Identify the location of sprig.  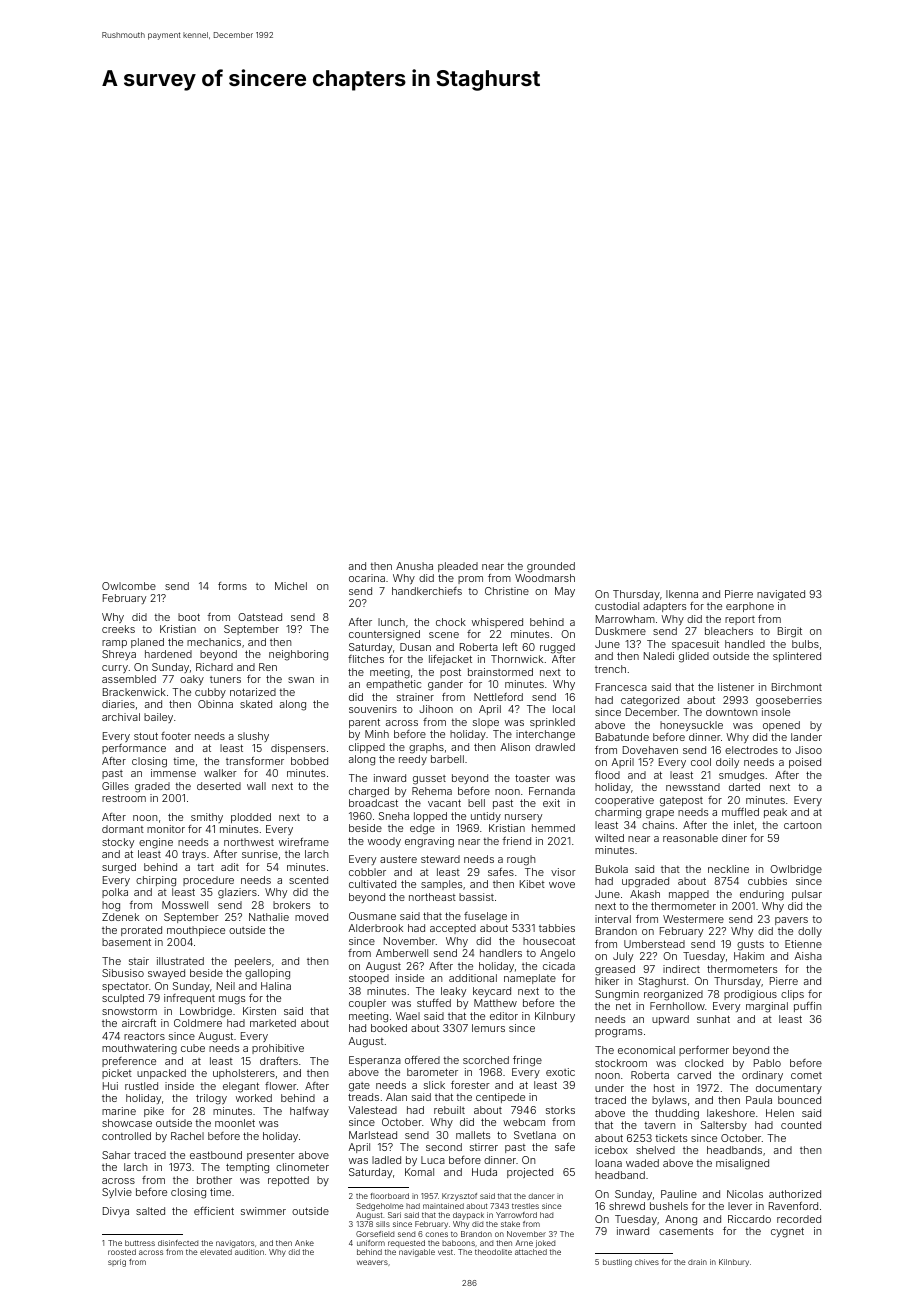
(117, 1263).
